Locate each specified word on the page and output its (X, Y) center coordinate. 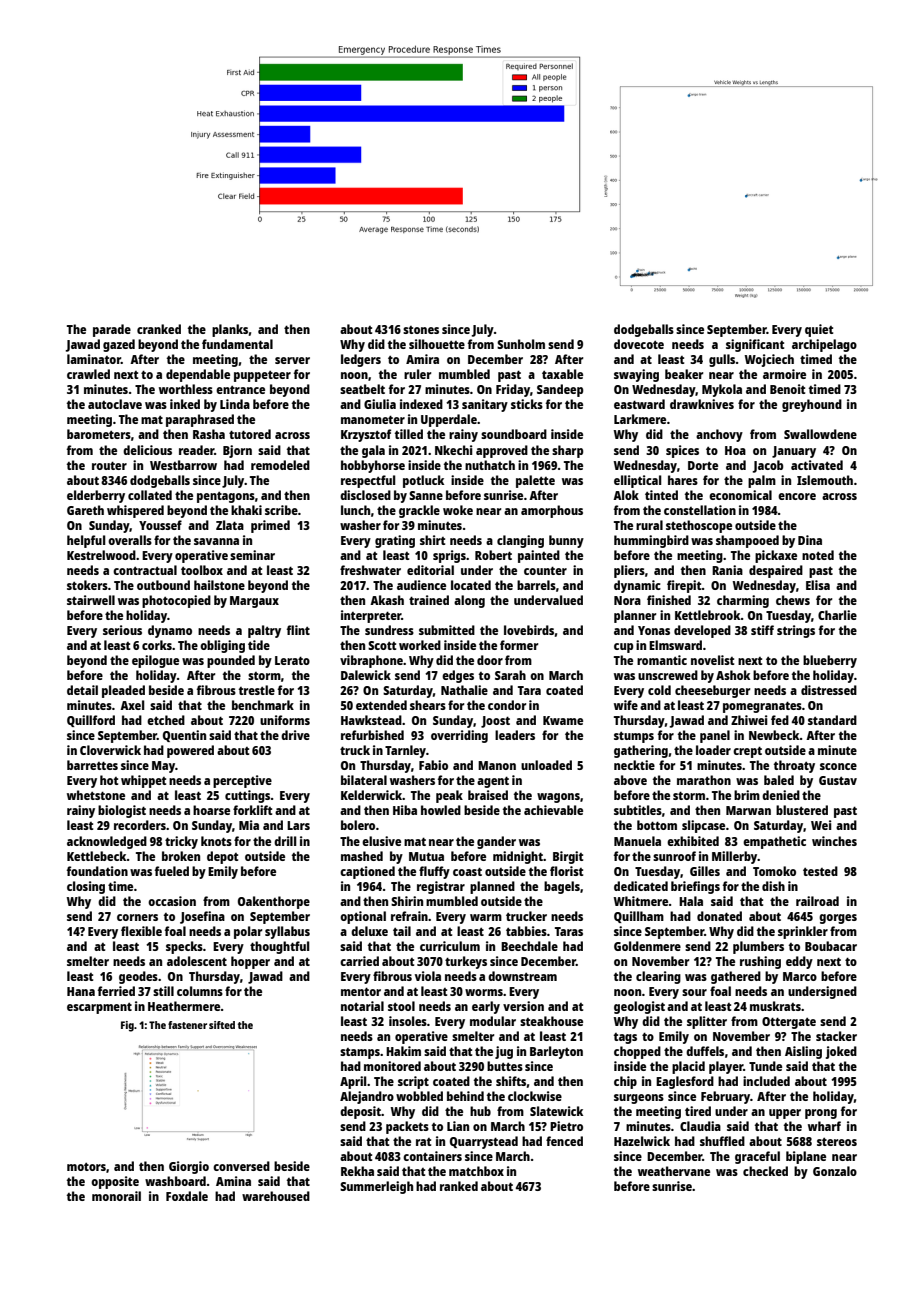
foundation (97, 871)
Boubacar (831, 946)
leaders (515, 735)
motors (86, 1167)
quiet (819, 330)
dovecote (639, 344)
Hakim (403, 1051)
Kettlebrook (708, 615)
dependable (198, 375)
